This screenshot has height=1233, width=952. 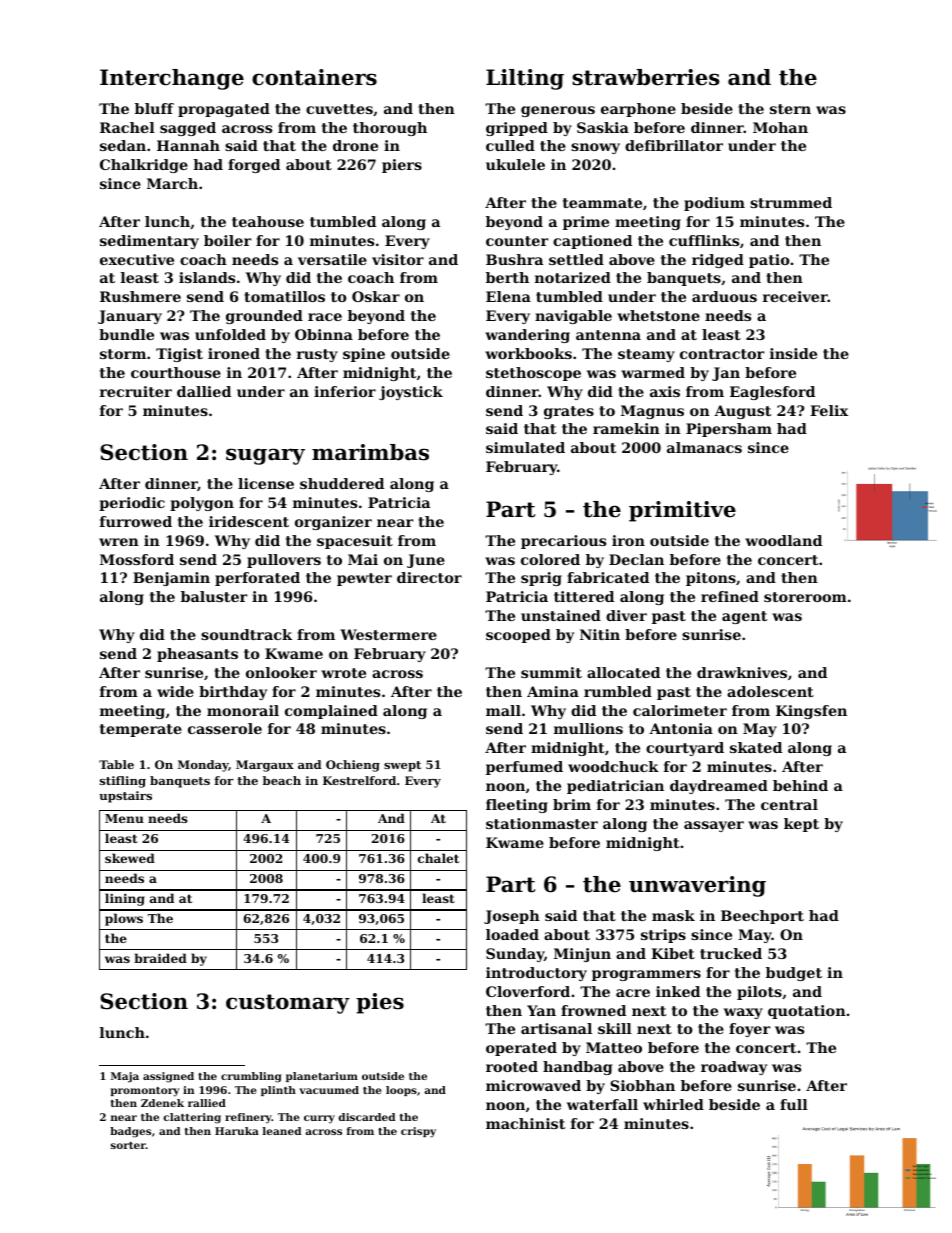 I want to click on sorter, so click(x=128, y=1145).
